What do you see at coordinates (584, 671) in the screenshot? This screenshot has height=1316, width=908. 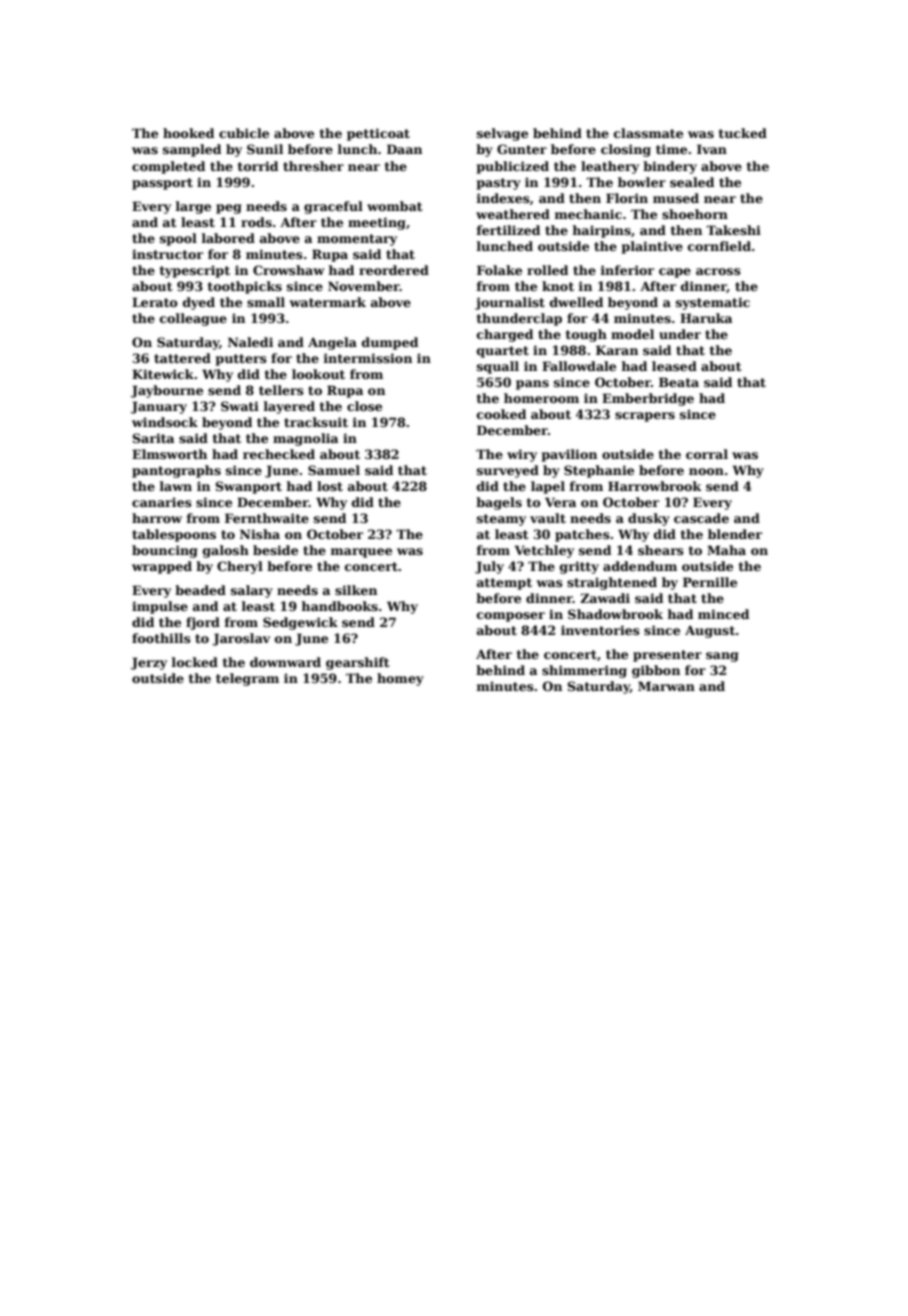 I see `shimmering` at bounding box center [584, 671].
